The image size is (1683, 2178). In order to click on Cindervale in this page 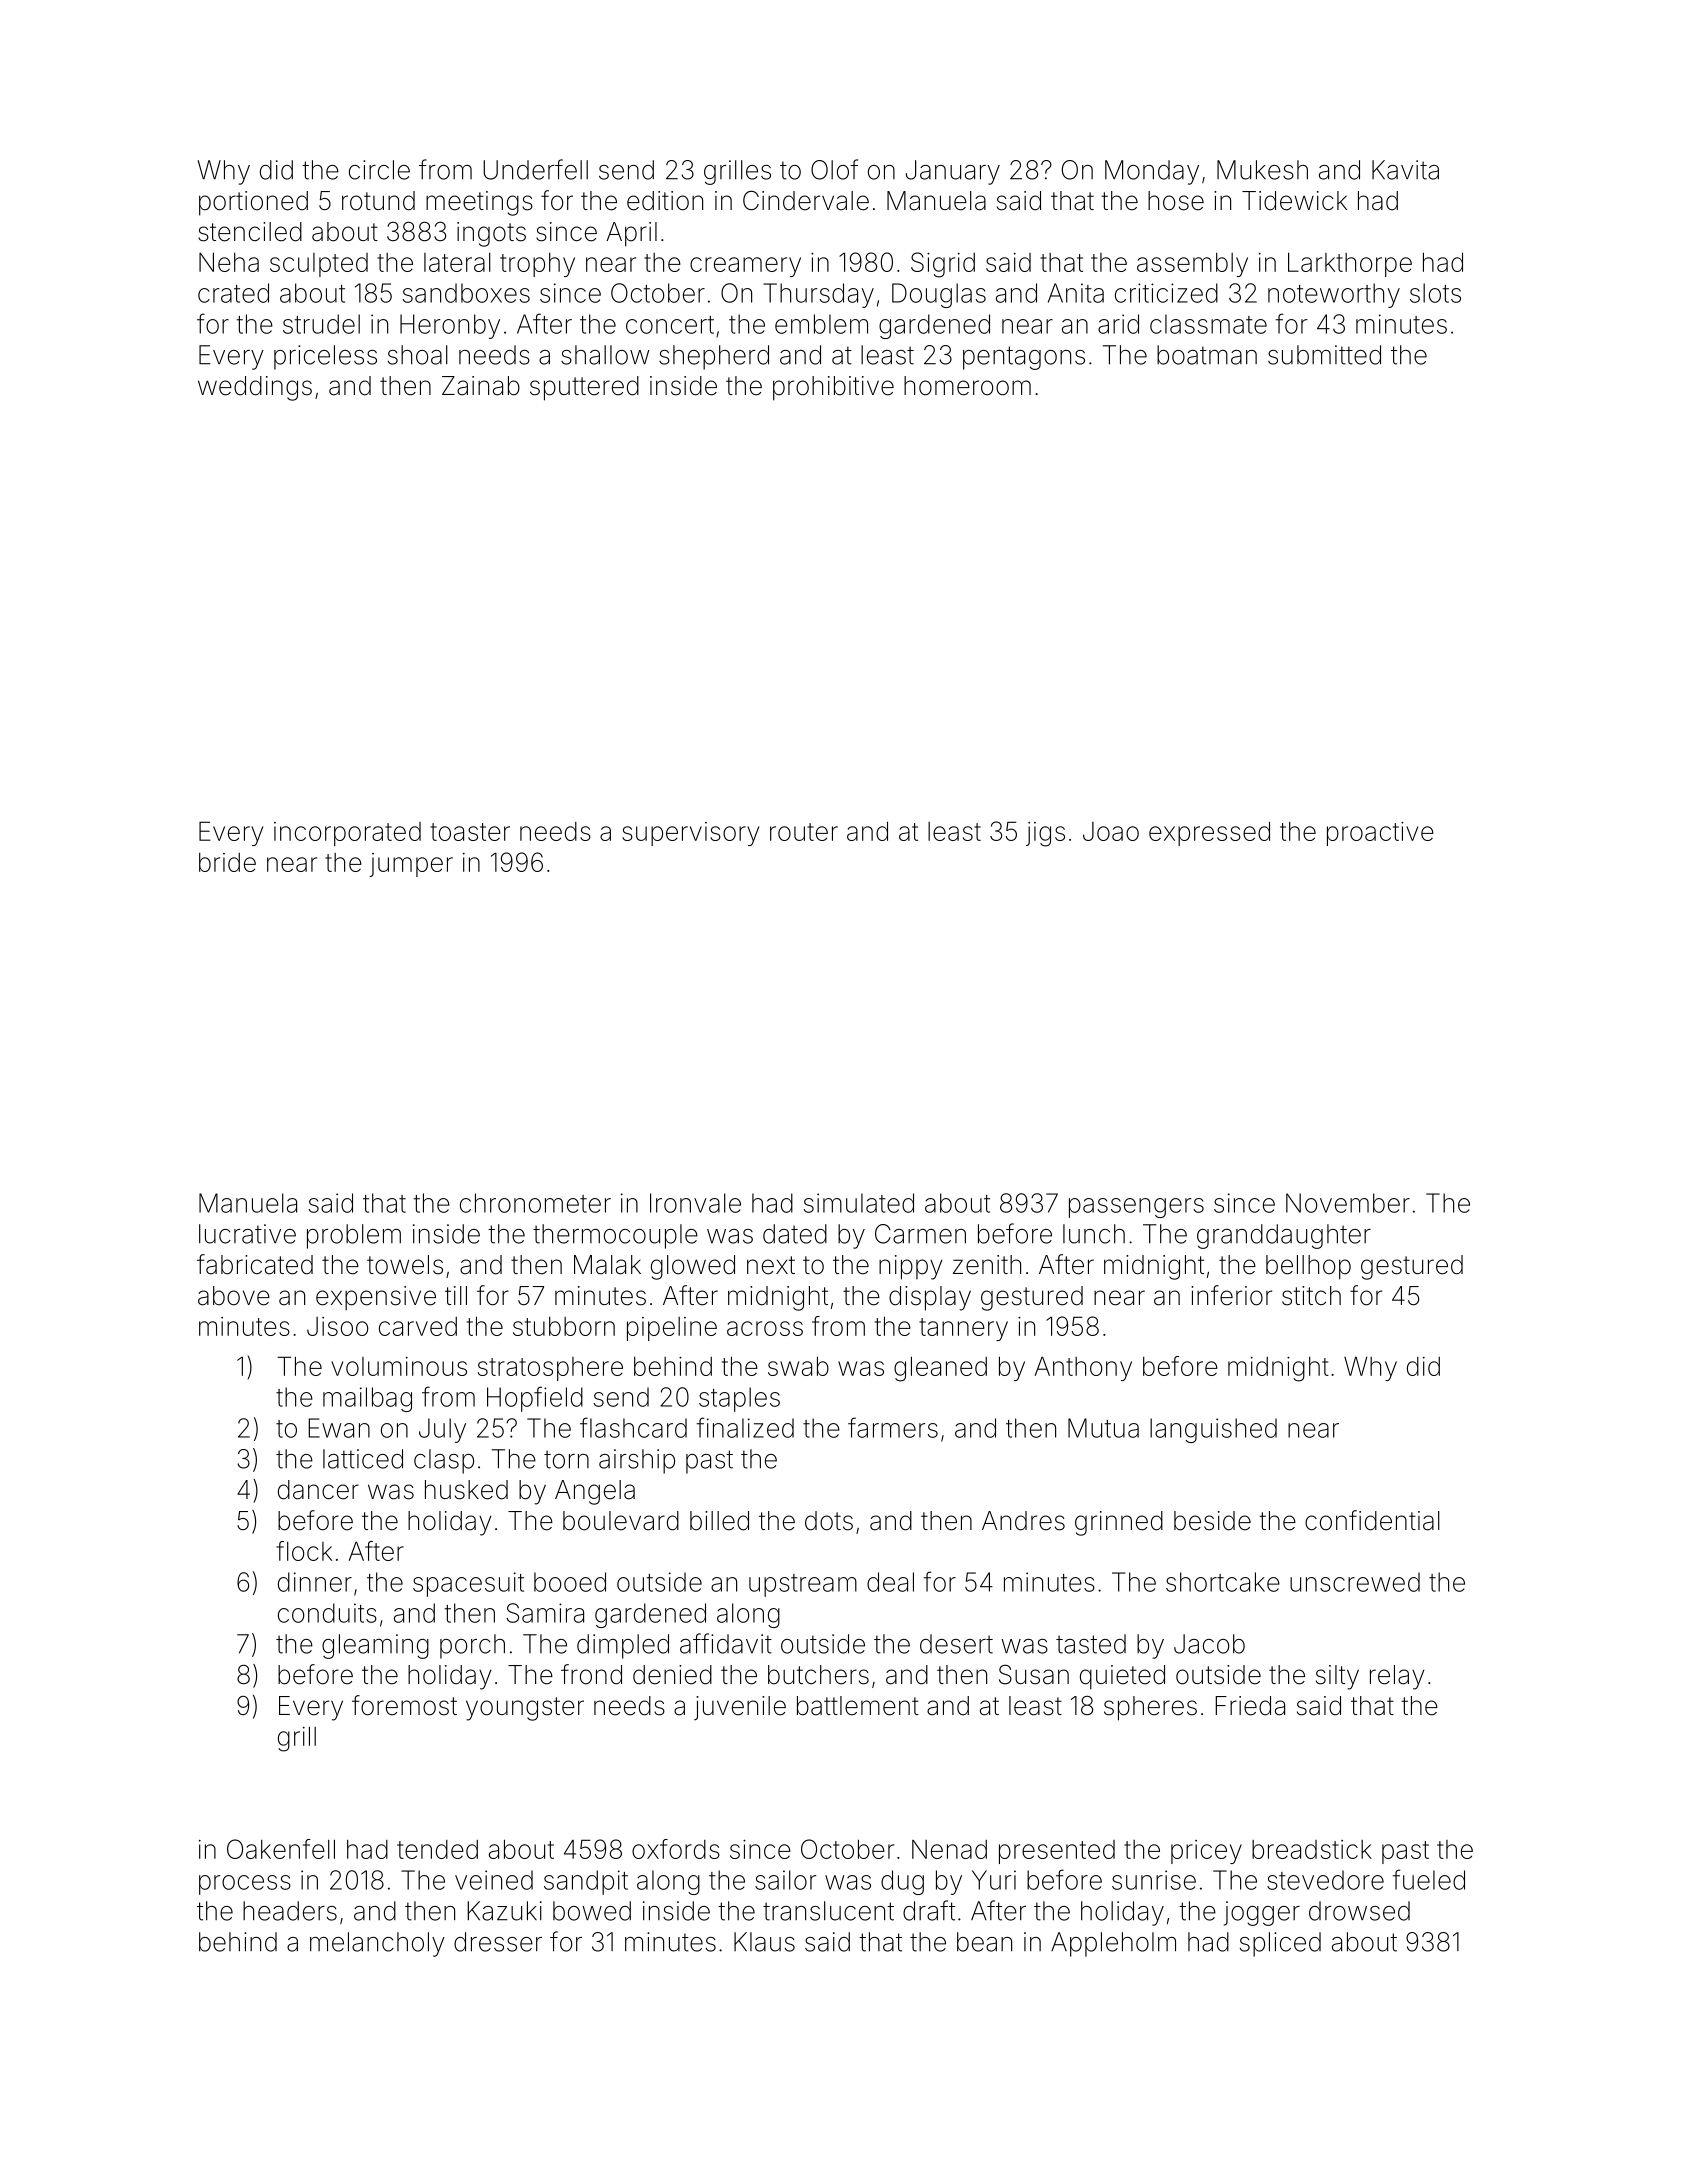, I will do `click(806, 200)`.
